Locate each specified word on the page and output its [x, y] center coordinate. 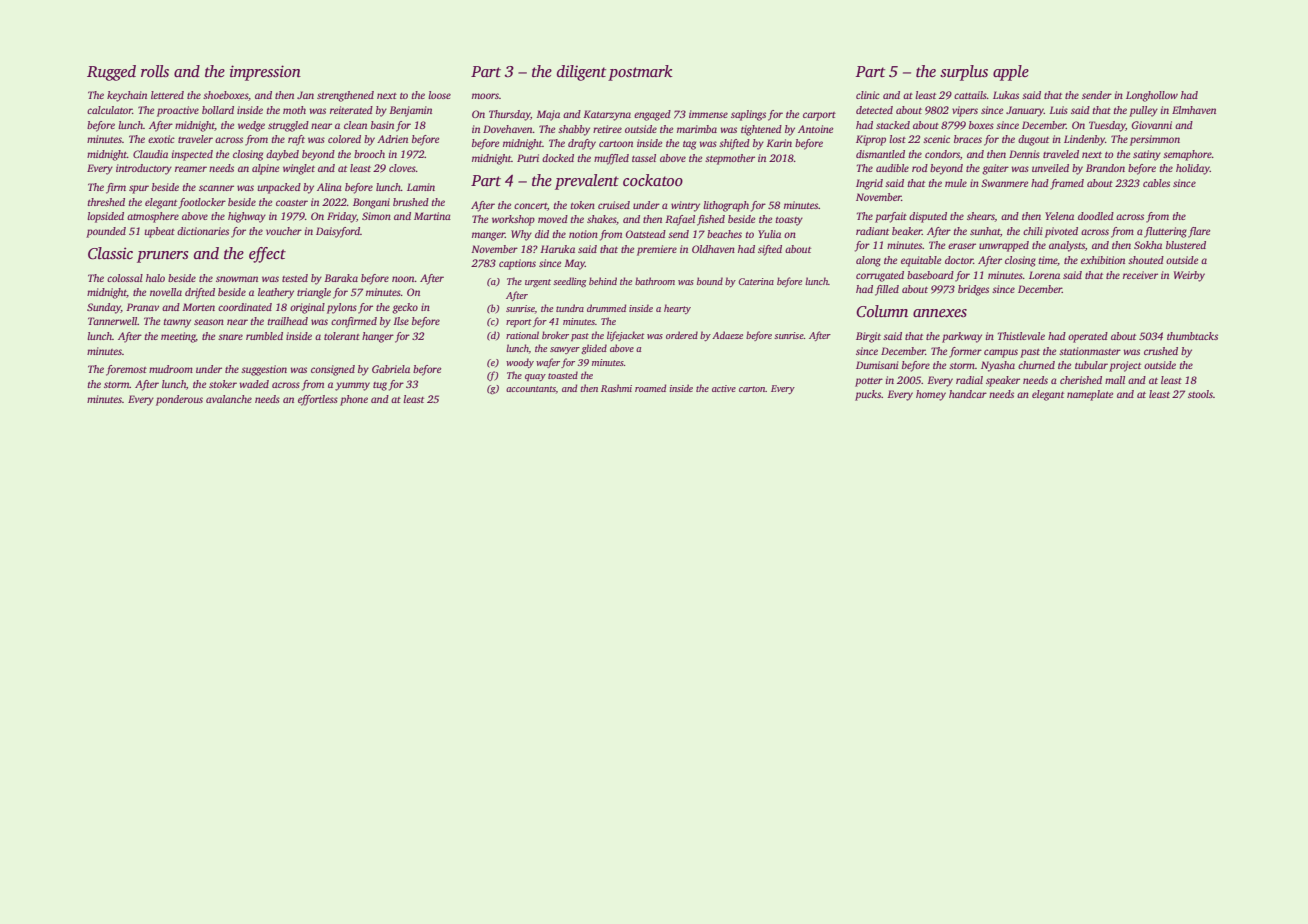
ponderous [179, 400]
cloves [402, 168]
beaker [907, 231]
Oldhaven [713, 249]
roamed [650, 388]
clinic [868, 95]
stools [1200, 394]
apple [1011, 73]
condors [942, 154]
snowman [237, 279]
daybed [282, 155]
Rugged [111, 73]
